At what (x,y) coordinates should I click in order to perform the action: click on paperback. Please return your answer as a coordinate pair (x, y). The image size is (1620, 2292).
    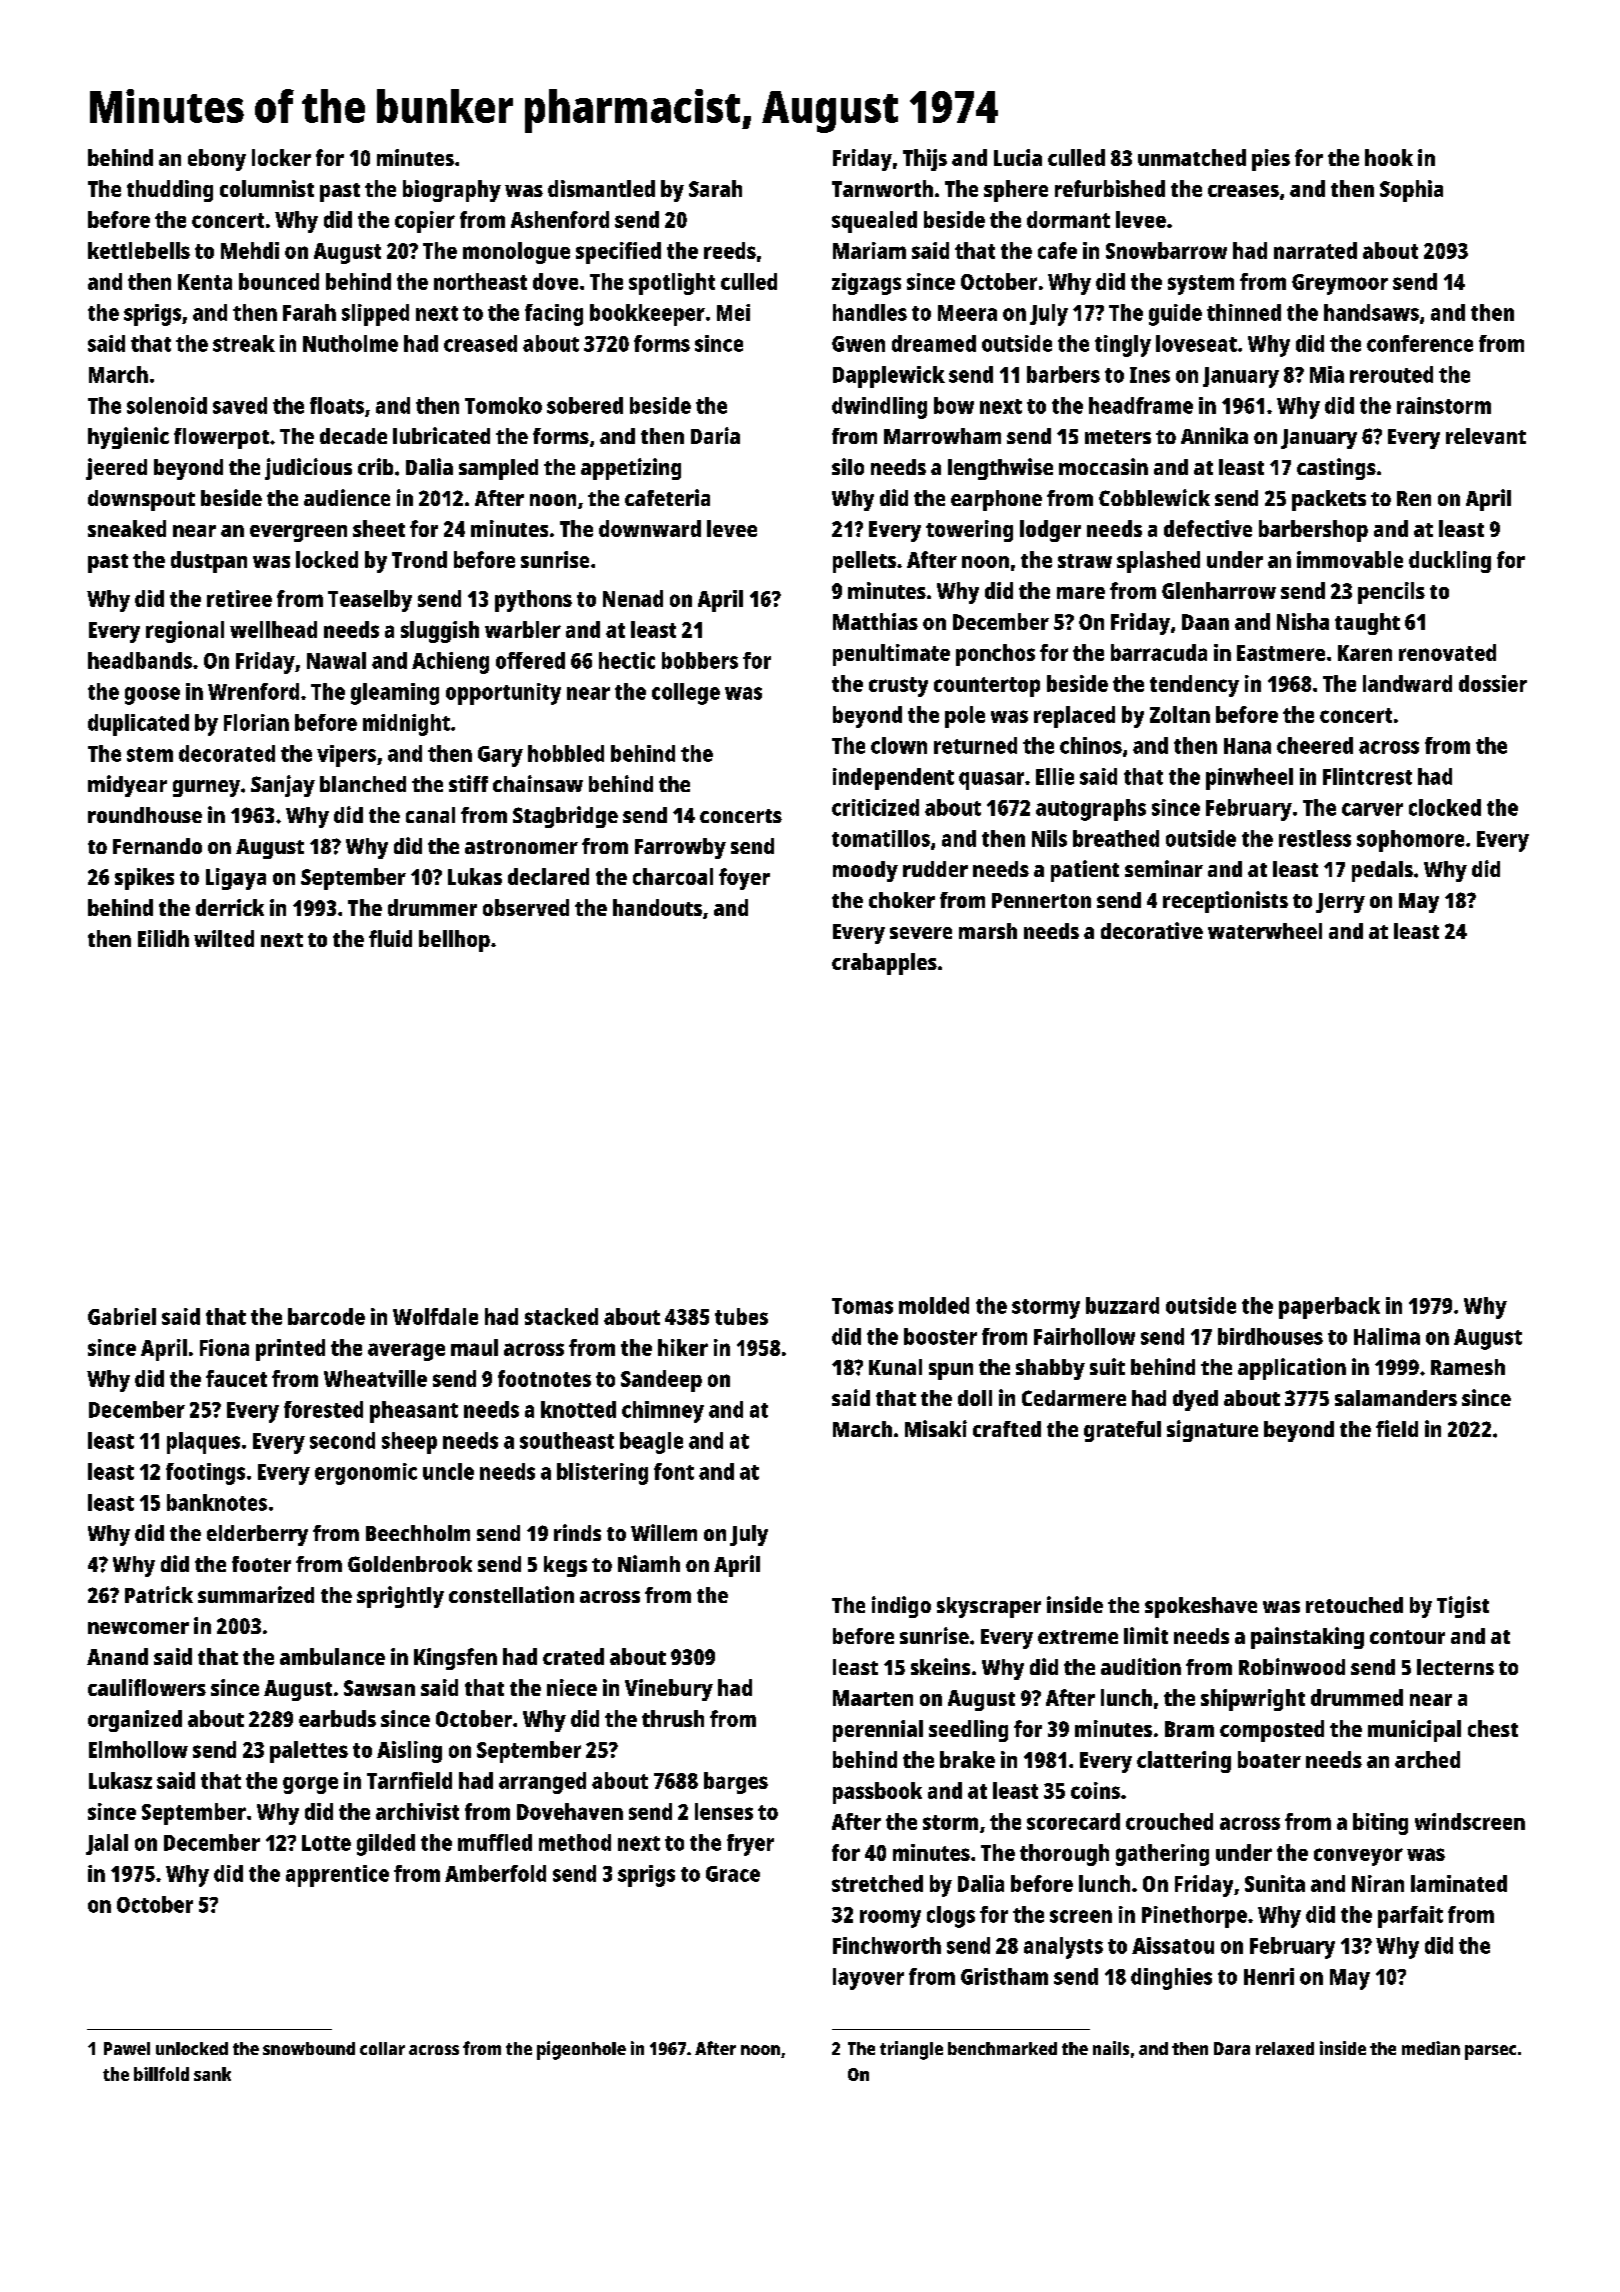
    Looking at the image, I should click on (1329, 1308).
